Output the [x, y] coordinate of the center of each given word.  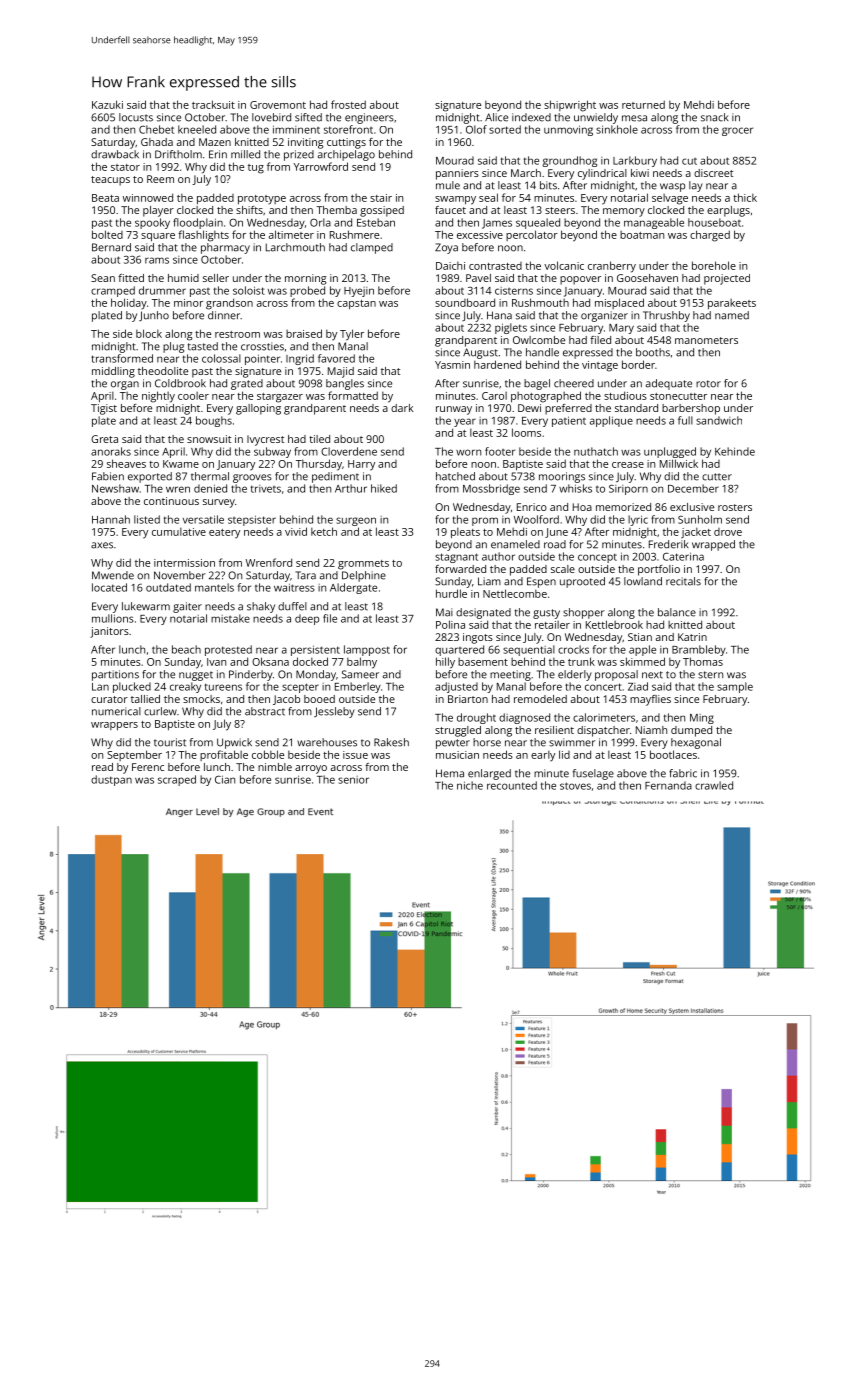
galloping [258, 409]
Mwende [113, 575]
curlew [160, 711]
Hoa [582, 507]
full [685, 420]
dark [402, 408]
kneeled [197, 129]
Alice [496, 117]
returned [643, 104]
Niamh [651, 730]
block [149, 333]
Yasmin [452, 365]
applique [611, 421]
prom [485, 521]
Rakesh [391, 742]
